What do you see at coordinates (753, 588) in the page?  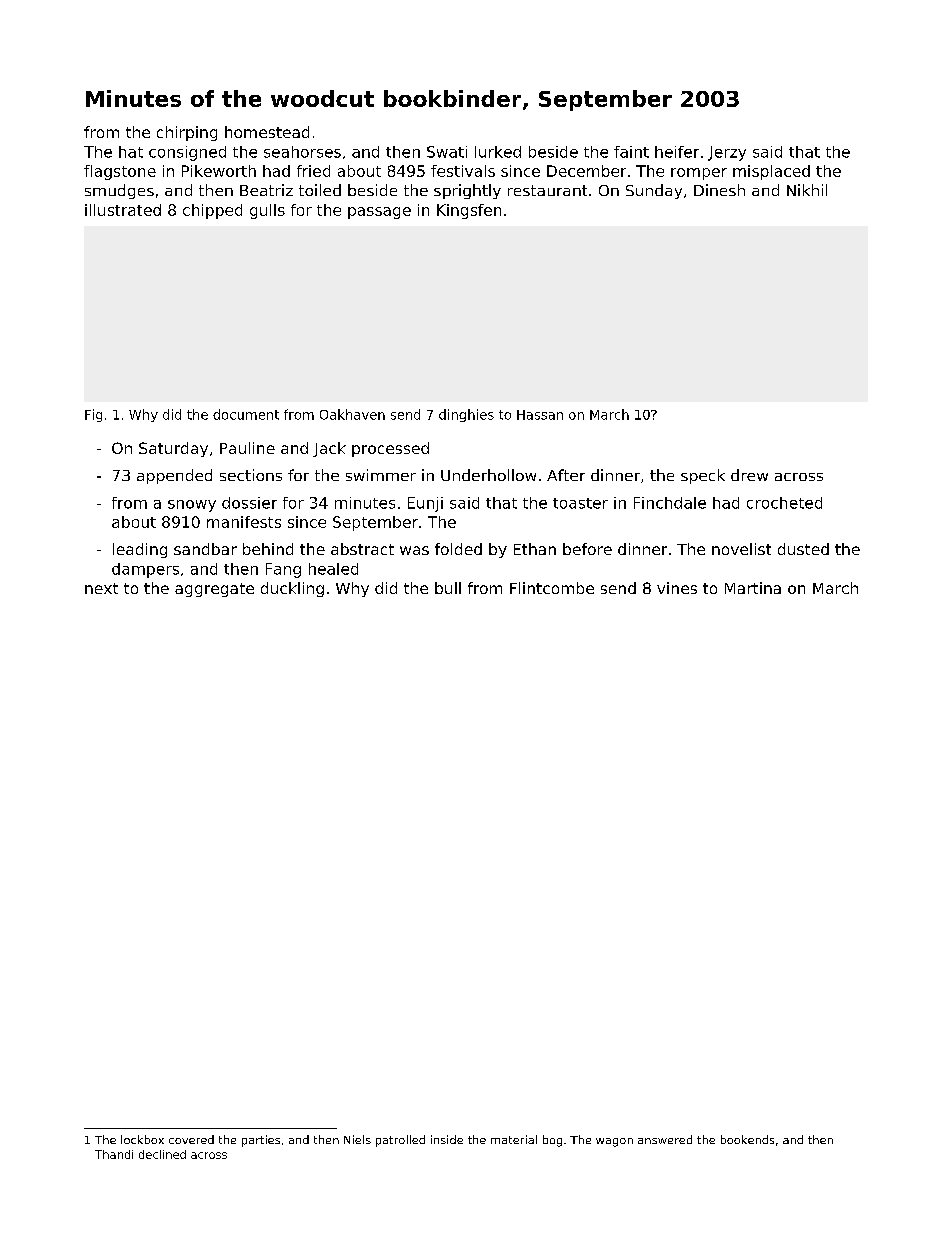 I see `Martina` at bounding box center [753, 588].
